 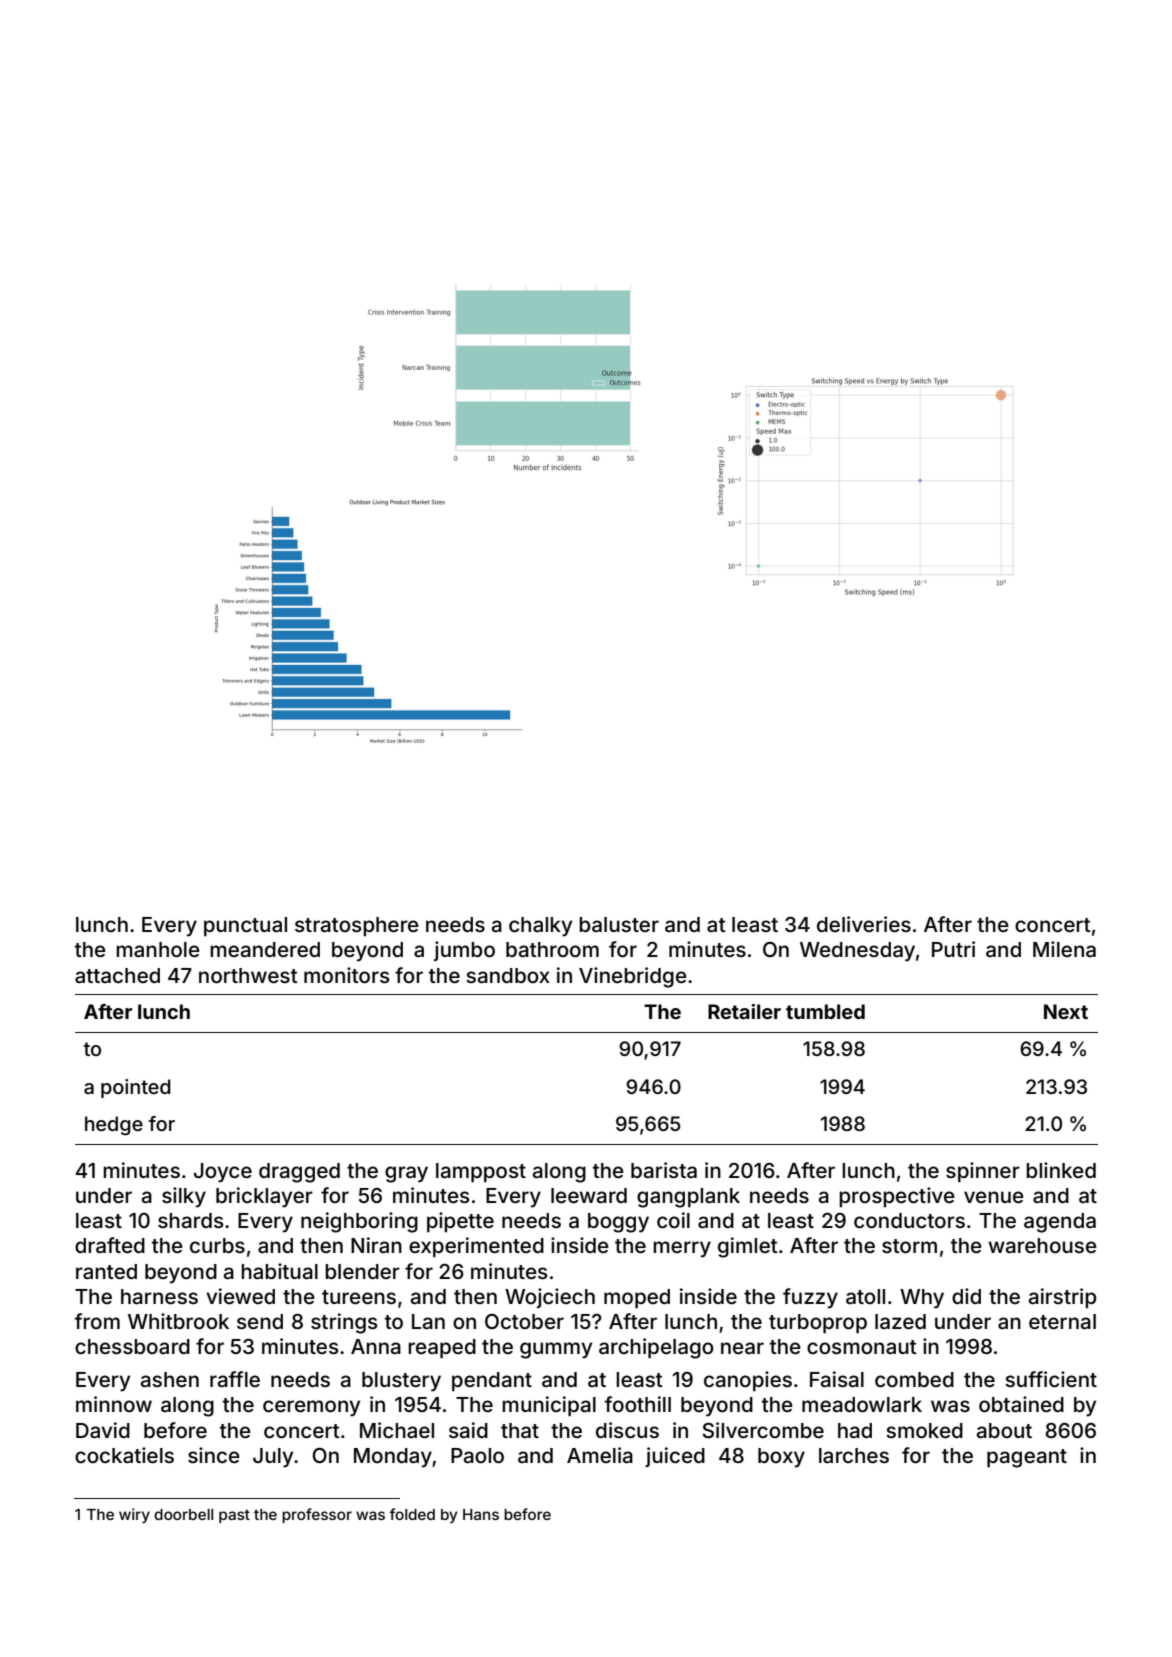 I want to click on chalky, so click(x=540, y=927).
